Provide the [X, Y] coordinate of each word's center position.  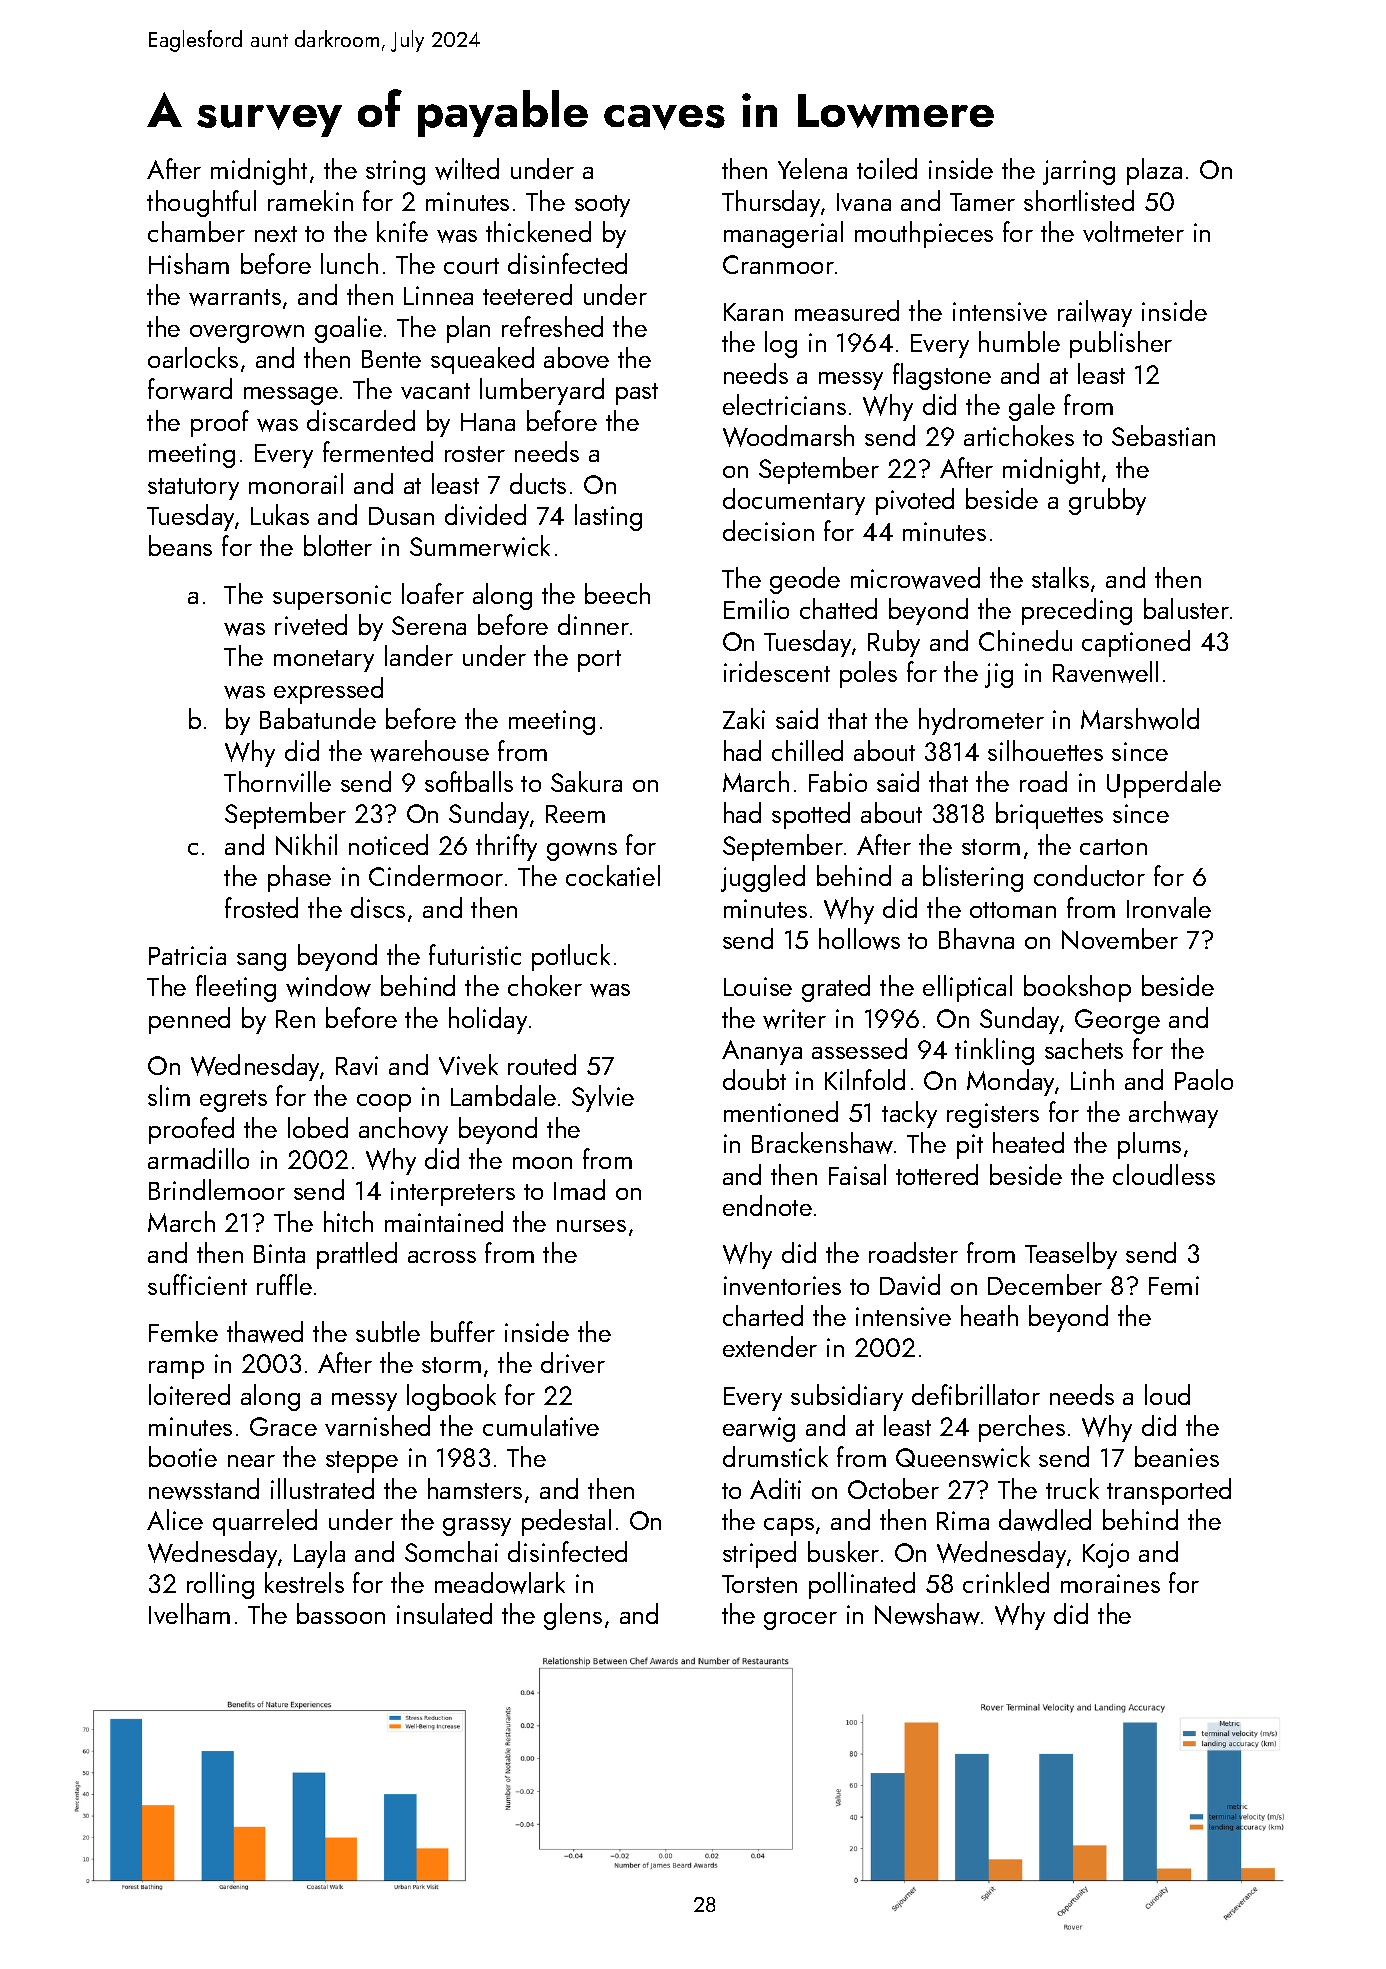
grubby [1107, 501]
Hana [488, 422]
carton [1113, 847]
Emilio [756, 608]
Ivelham [189, 1613]
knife [402, 231]
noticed [388, 844]
